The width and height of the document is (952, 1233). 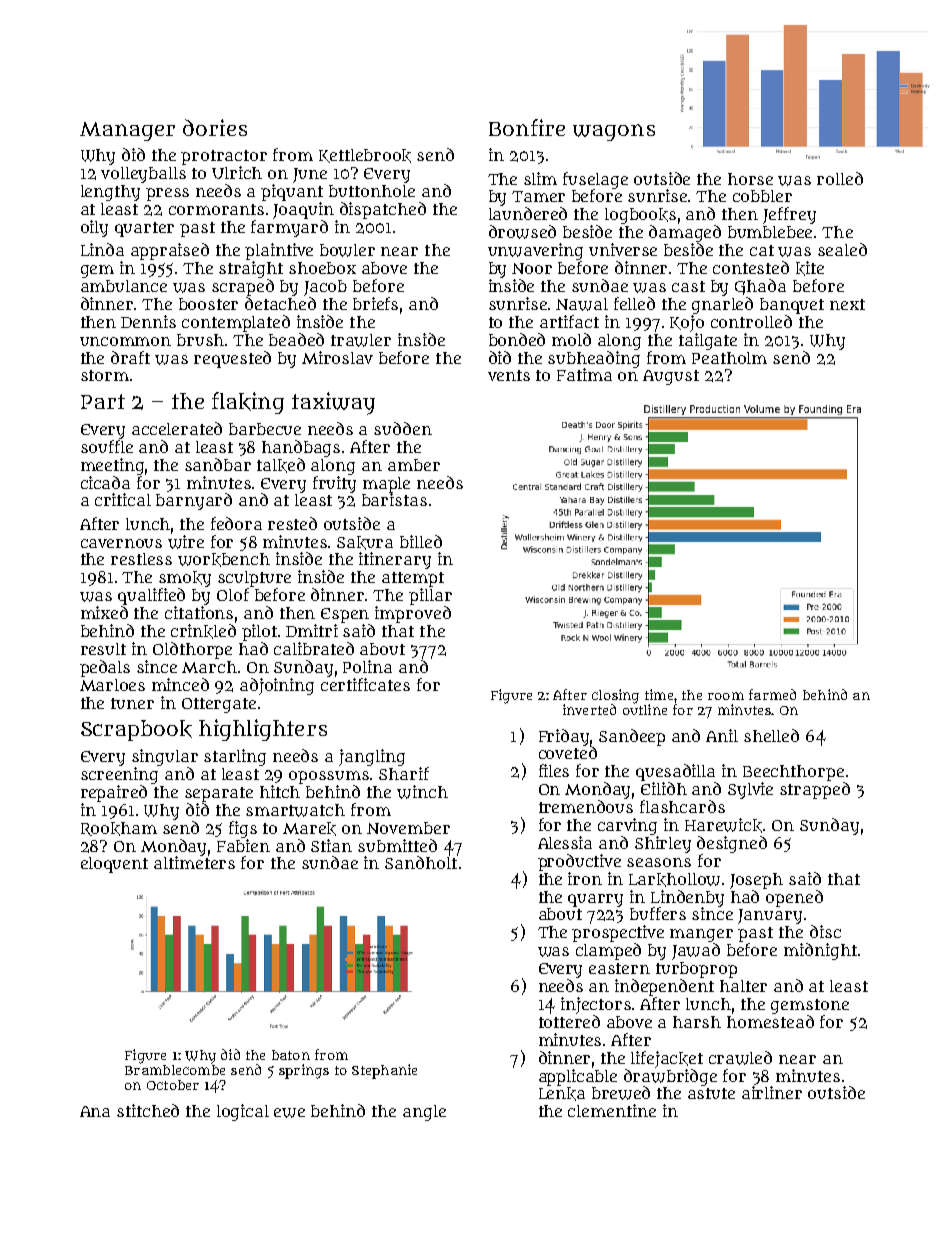 What do you see at coordinates (243, 1112) in the document?
I see `logical` at bounding box center [243, 1112].
